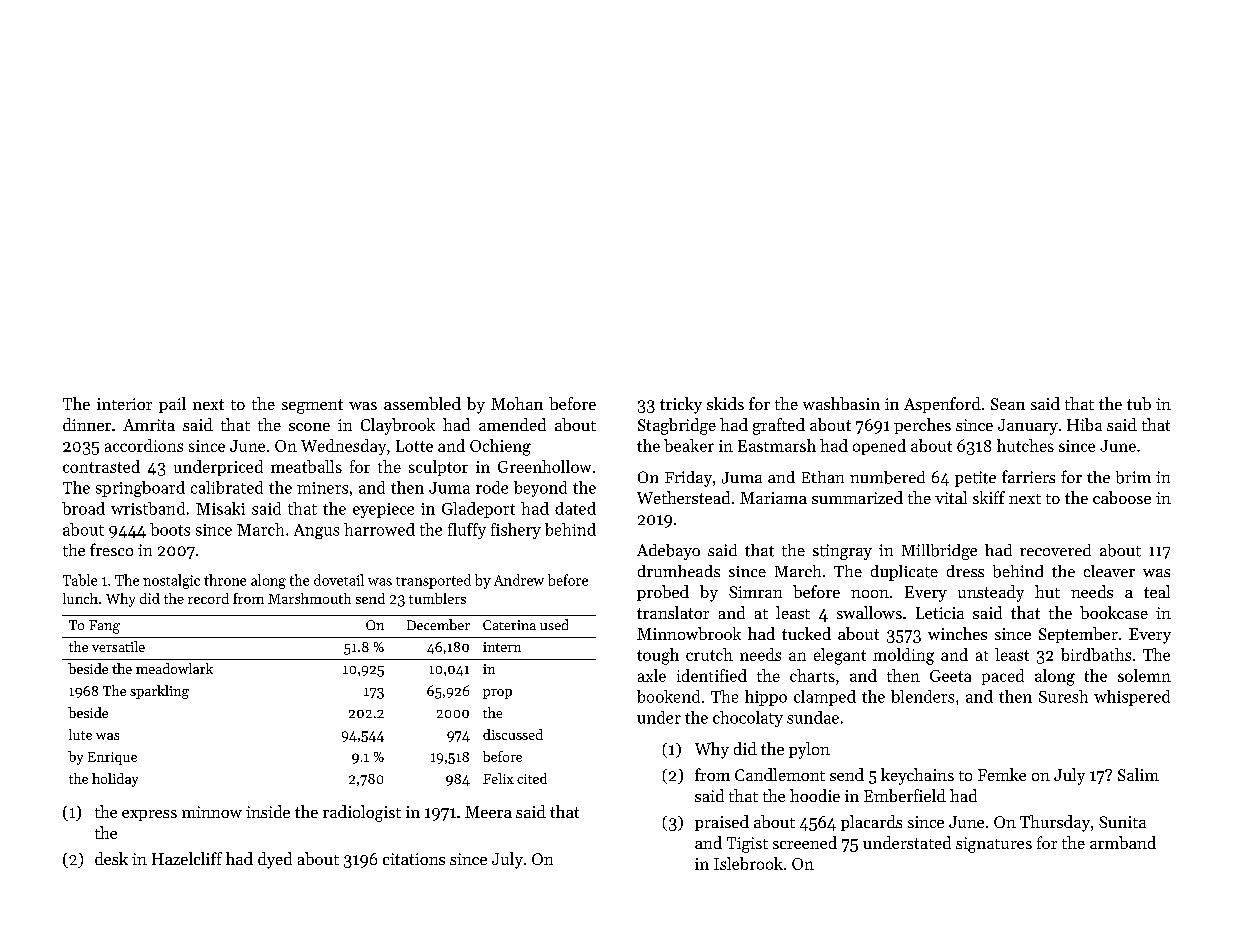 Image resolution: width=1233 pixels, height=952 pixels. What do you see at coordinates (220, 508) in the image?
I see `Misaki` at bounding box center [220, 508].
